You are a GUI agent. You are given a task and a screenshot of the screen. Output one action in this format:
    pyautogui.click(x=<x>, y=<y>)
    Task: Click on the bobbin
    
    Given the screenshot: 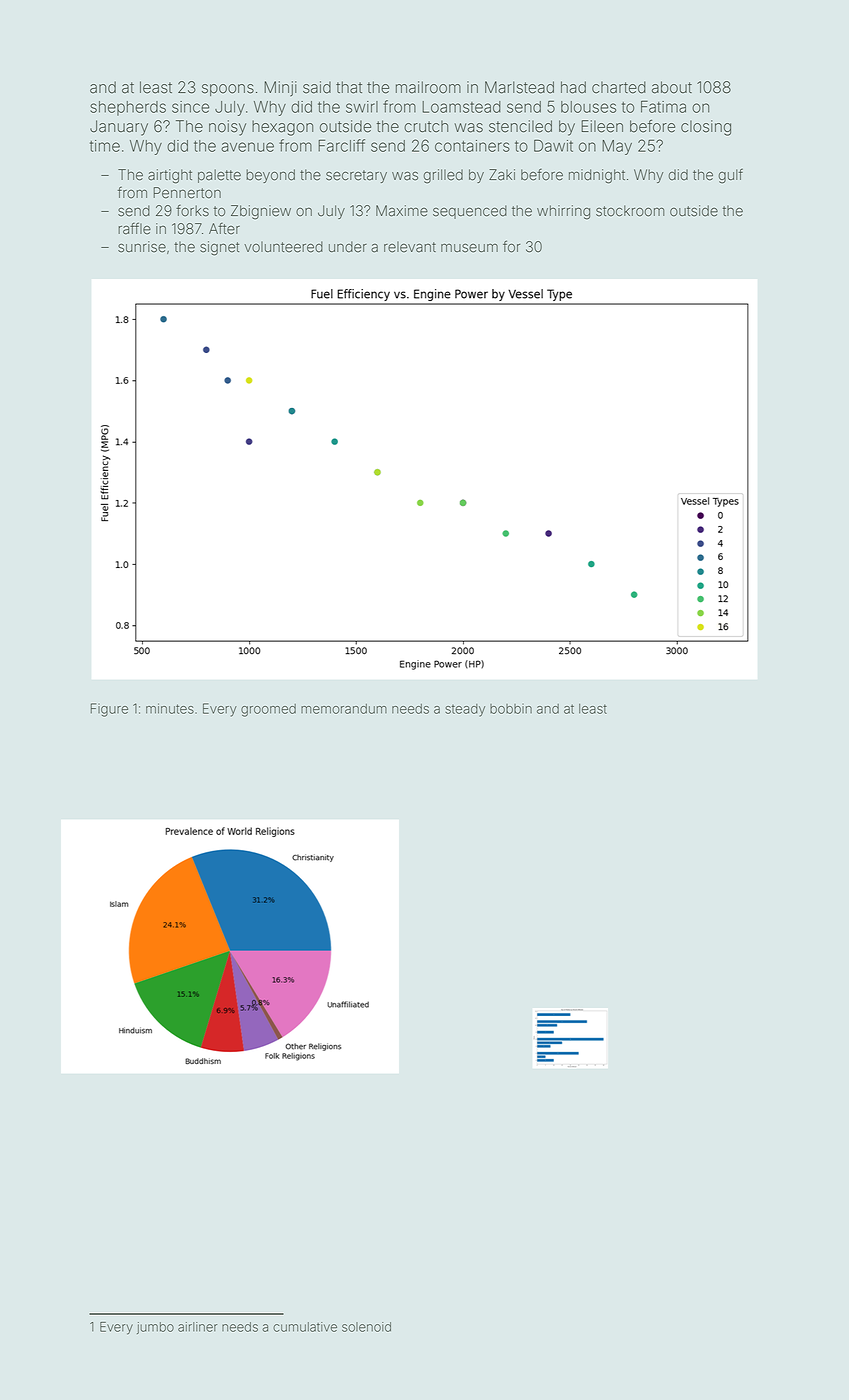 What is the action you would take?
    pyautogui.click(x=511, y=709)
